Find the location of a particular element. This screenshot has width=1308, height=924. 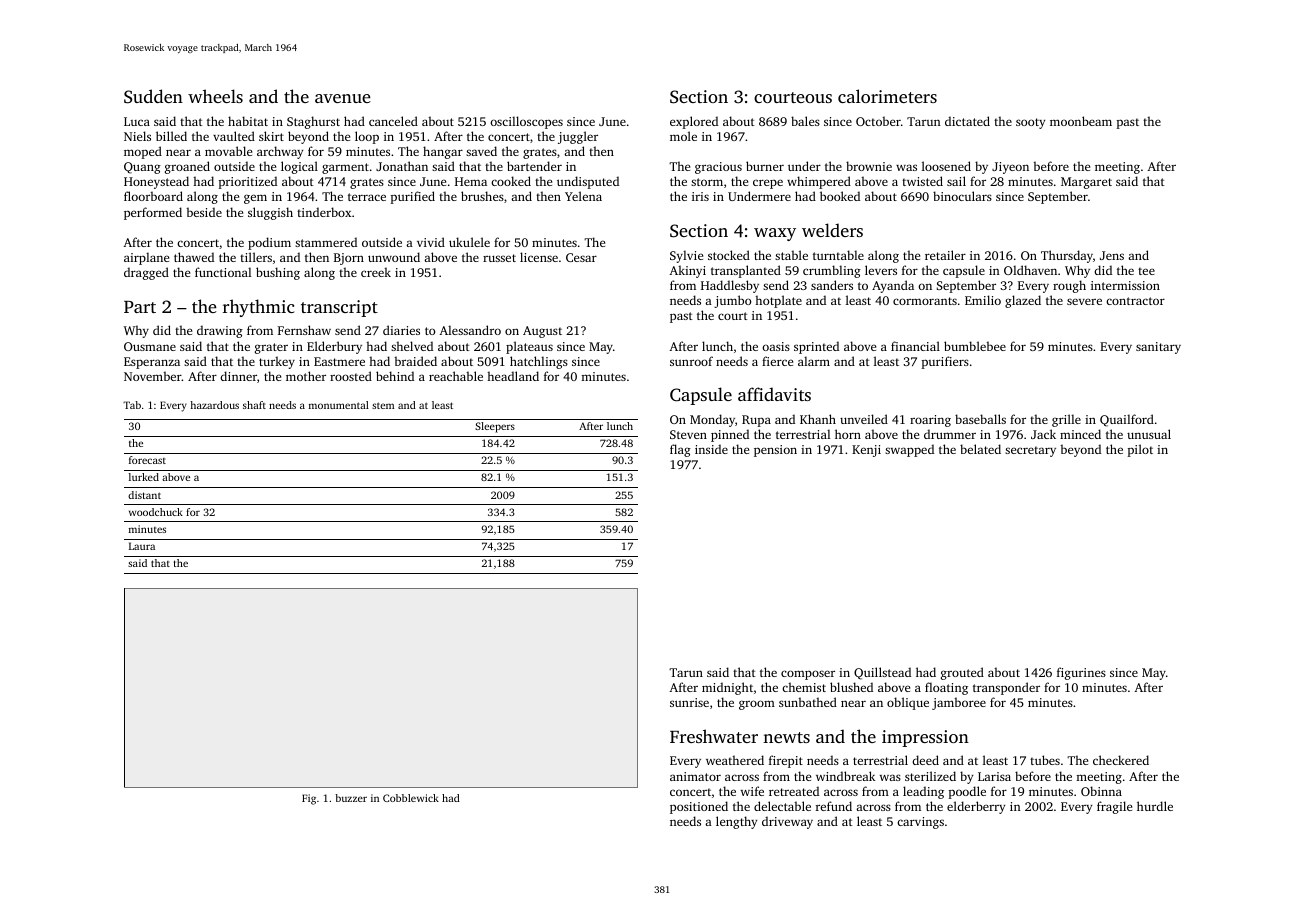

buzzer is located at coordinates (351, 798).
